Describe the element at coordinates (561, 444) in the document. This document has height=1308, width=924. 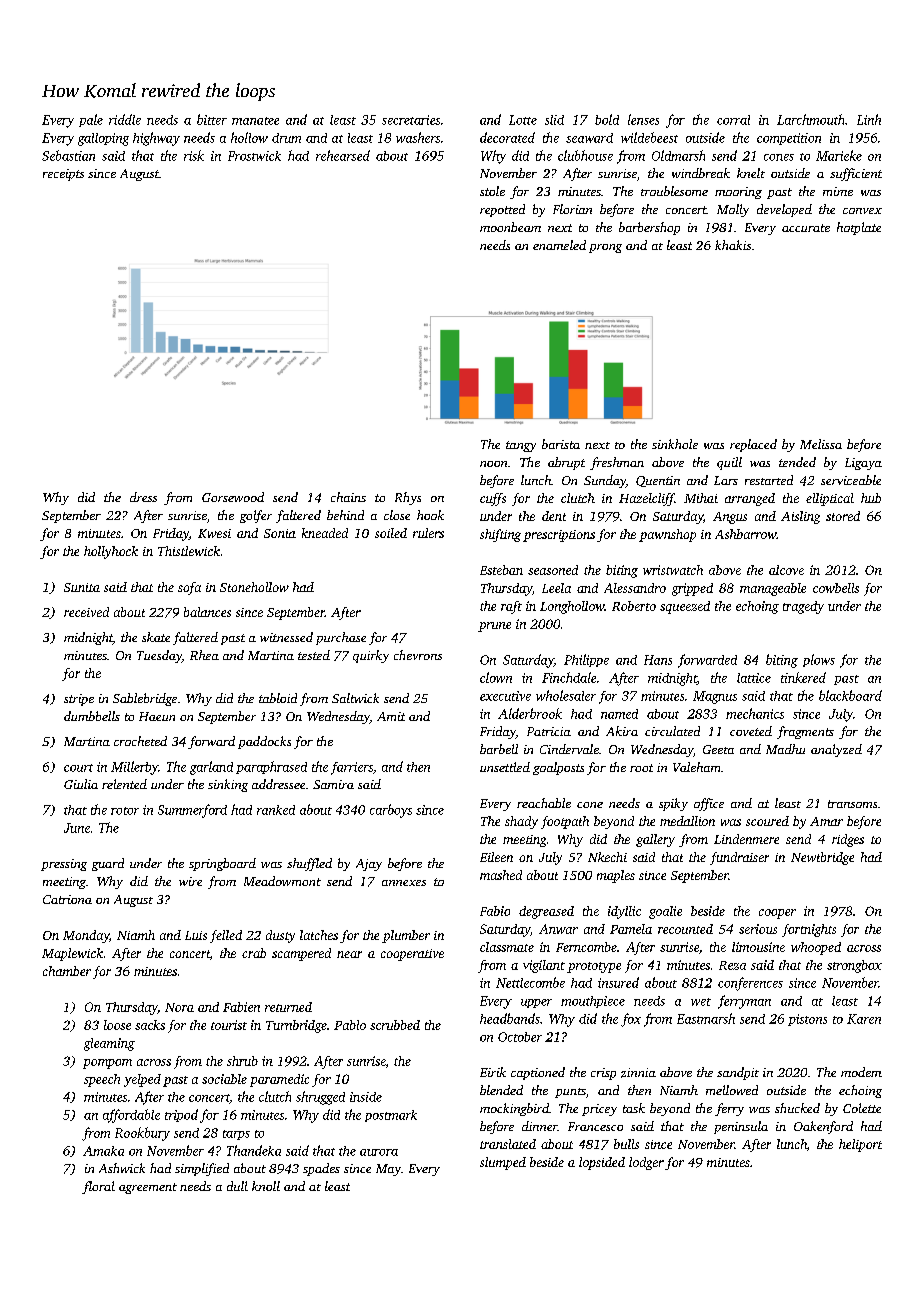
I see `barista` at that location.
